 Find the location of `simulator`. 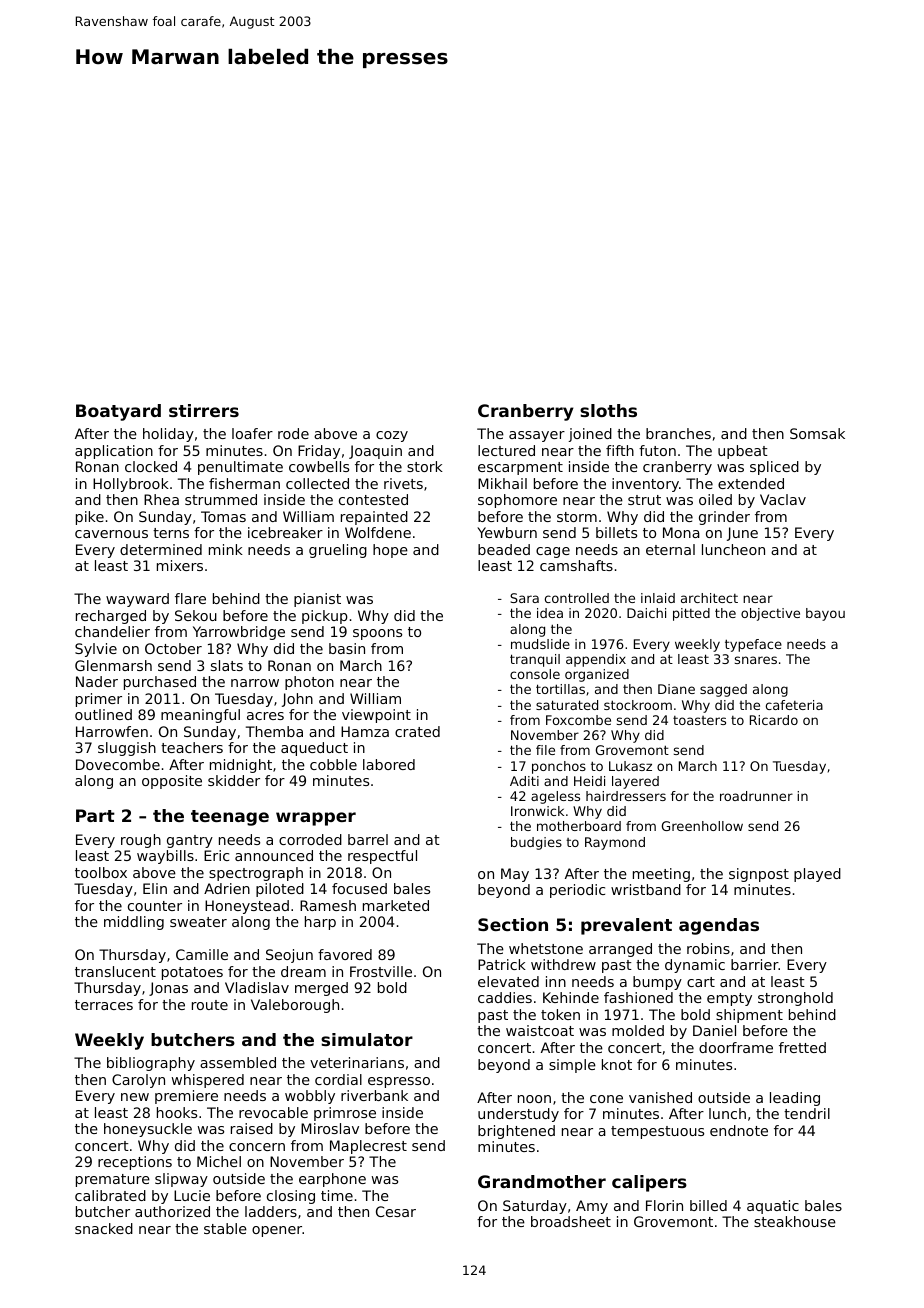

simulator is located at coordinates (367, 1039).
